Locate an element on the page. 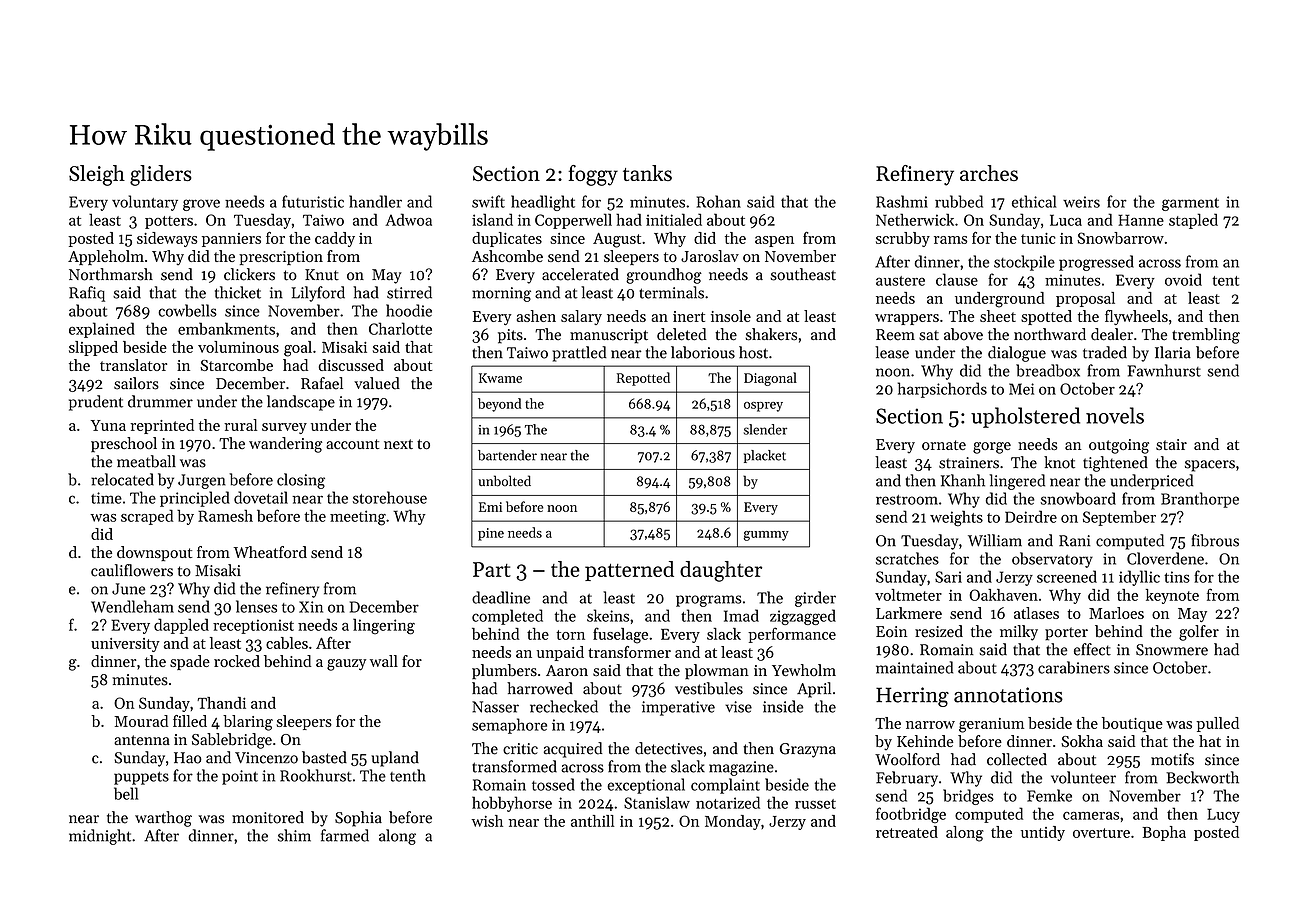 The height and width of the document is (924, 1308). arches is located at coordinates (989, 173).
